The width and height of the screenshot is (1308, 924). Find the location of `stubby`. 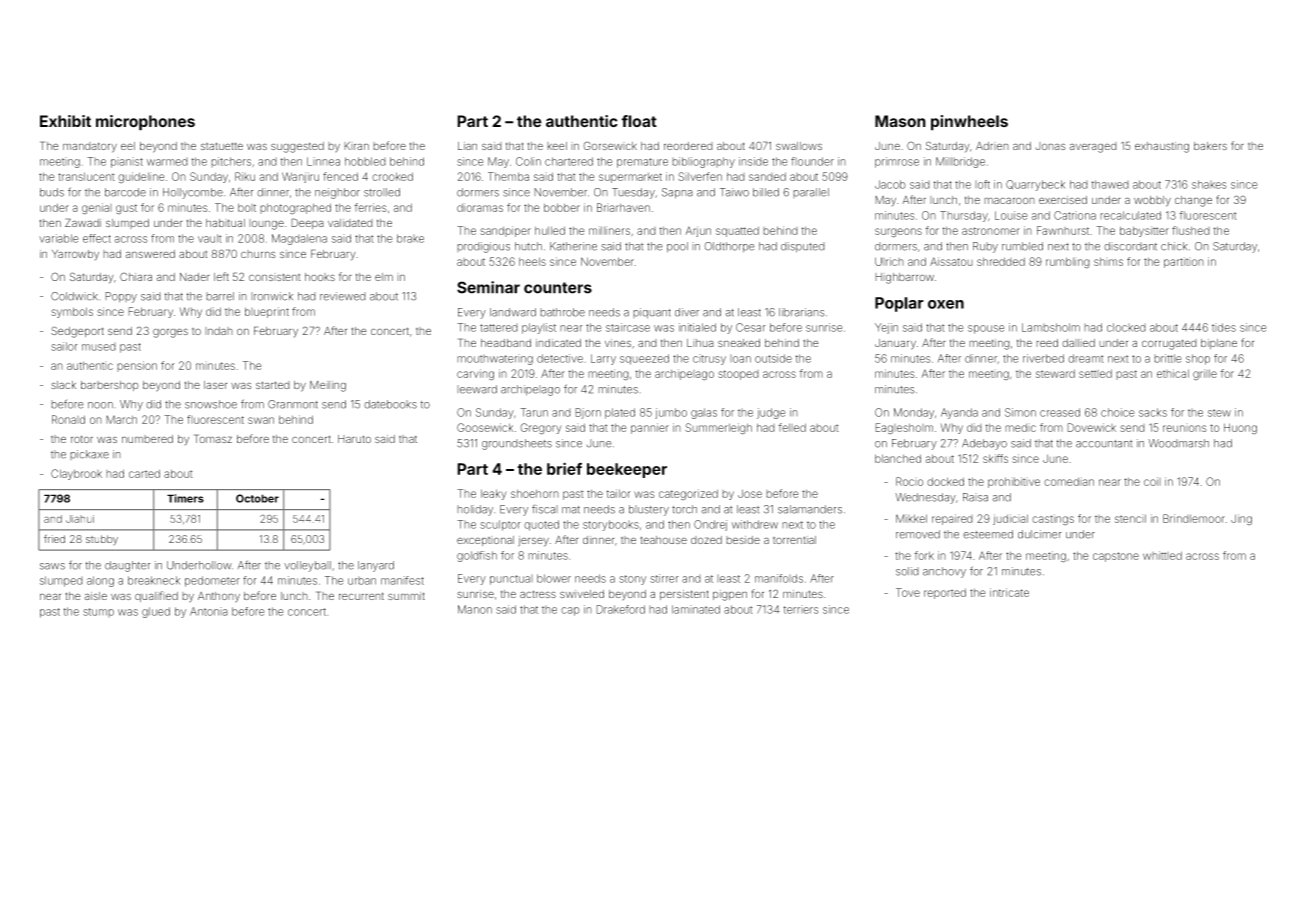

stubby is located at coordinates (102, 540).
